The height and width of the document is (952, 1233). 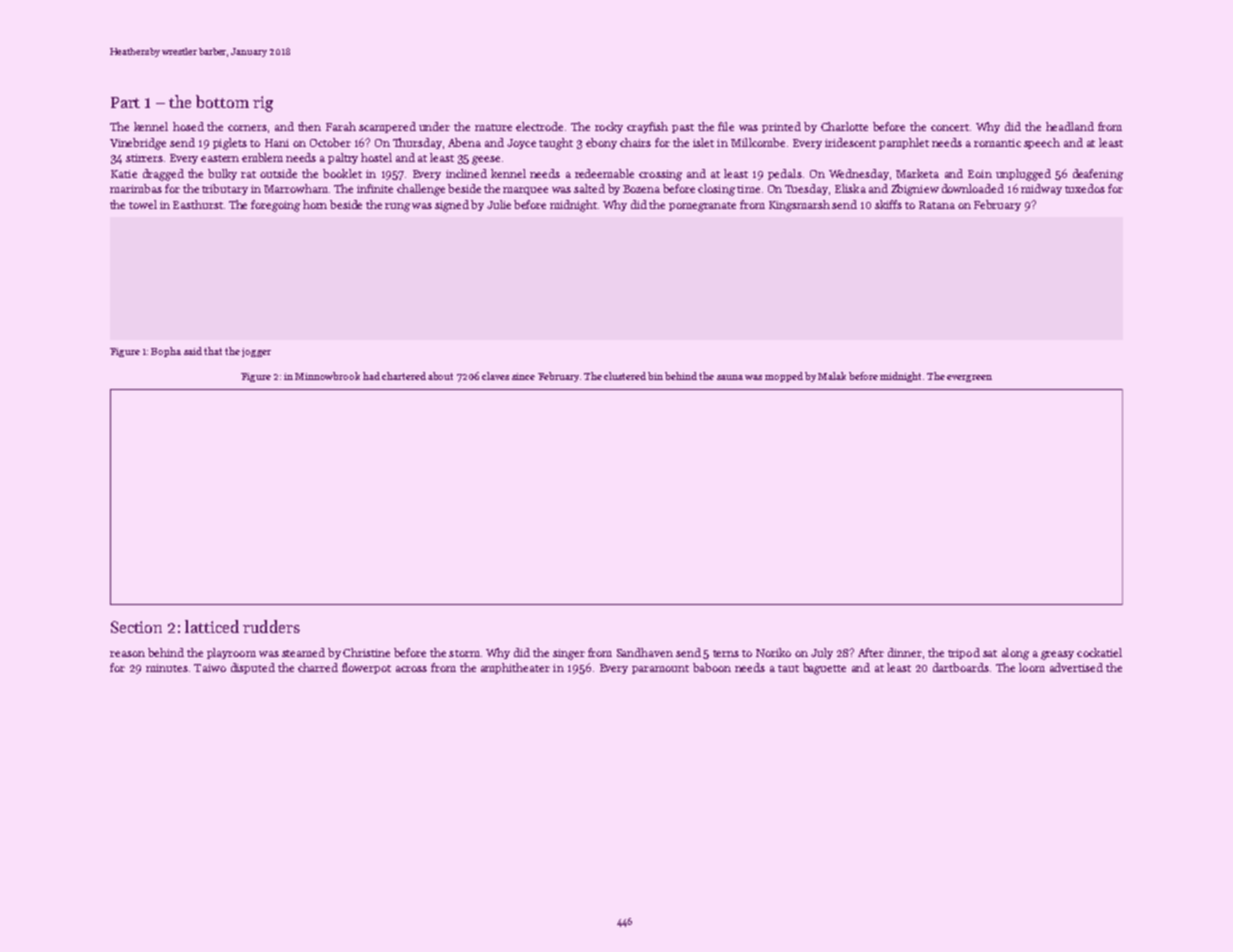 What do you see at coordinates (726, 126) in the document?
I see `file` at bounding box center [726, 126].
